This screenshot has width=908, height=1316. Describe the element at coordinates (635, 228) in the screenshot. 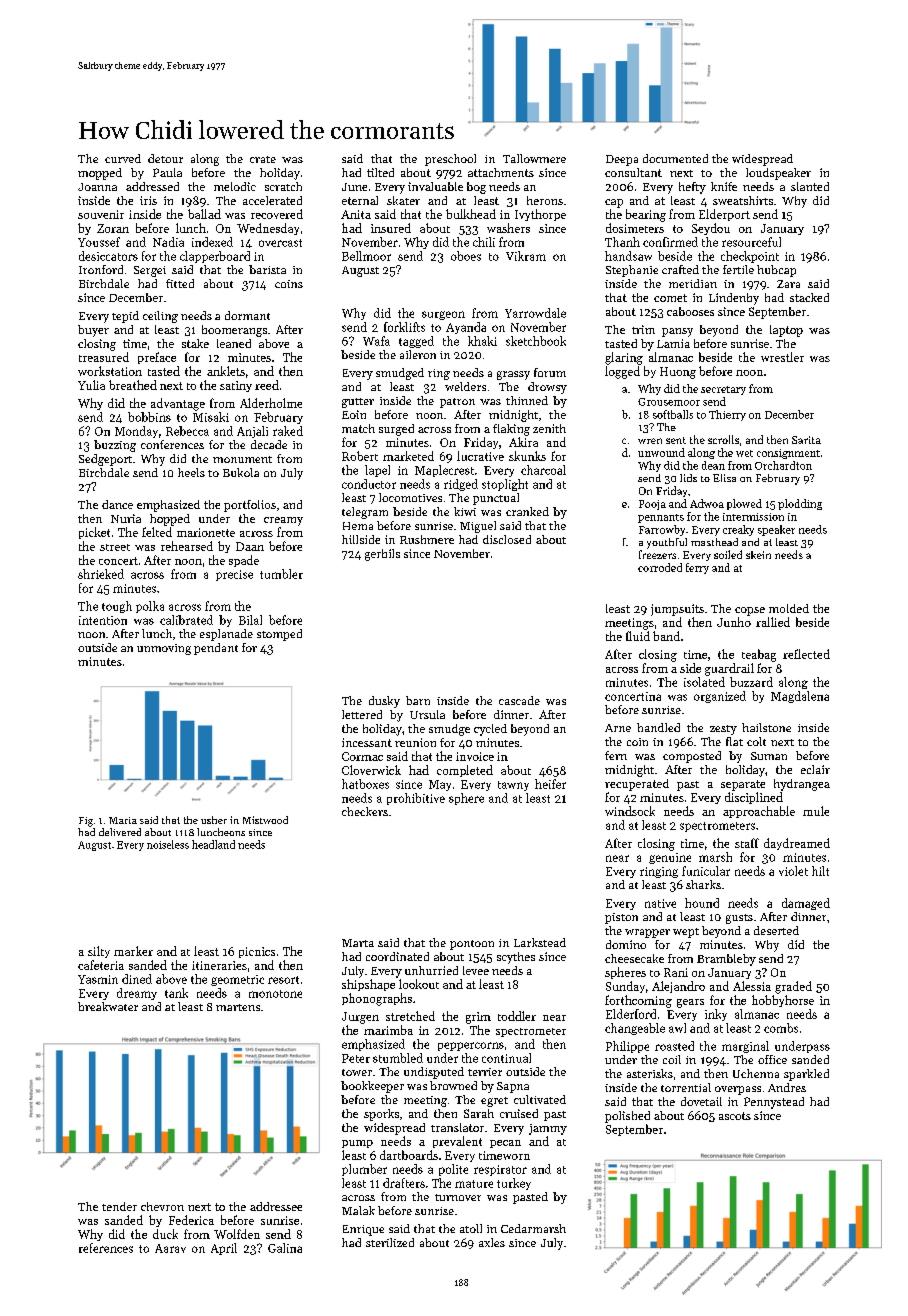

I see `dosimeters` at that location.
